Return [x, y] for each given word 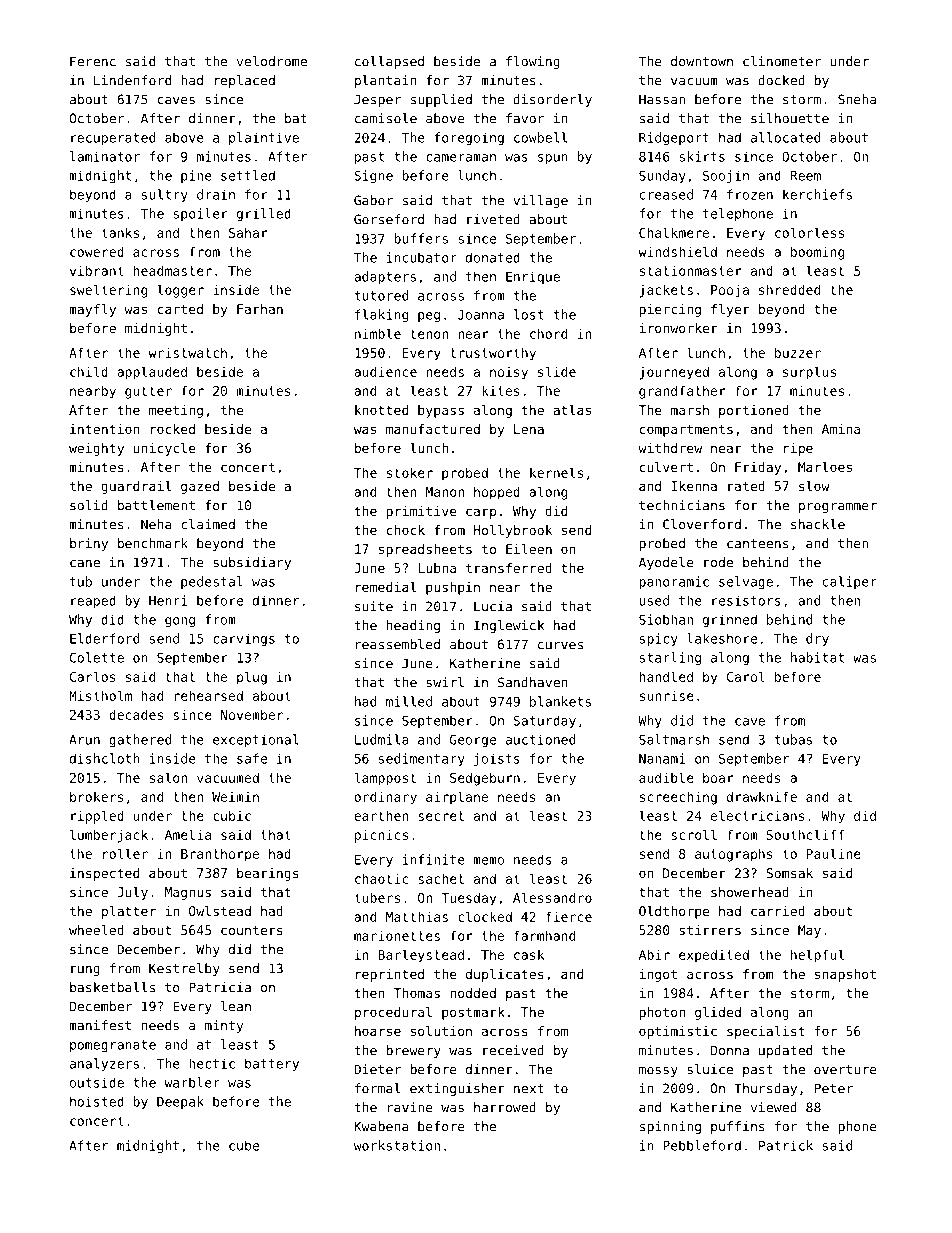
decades [136, 714]
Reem [805, 176]
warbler [192, 1082]
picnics [381, 836]
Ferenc [93, 61]
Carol [746, 676]
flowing [533, 62]
